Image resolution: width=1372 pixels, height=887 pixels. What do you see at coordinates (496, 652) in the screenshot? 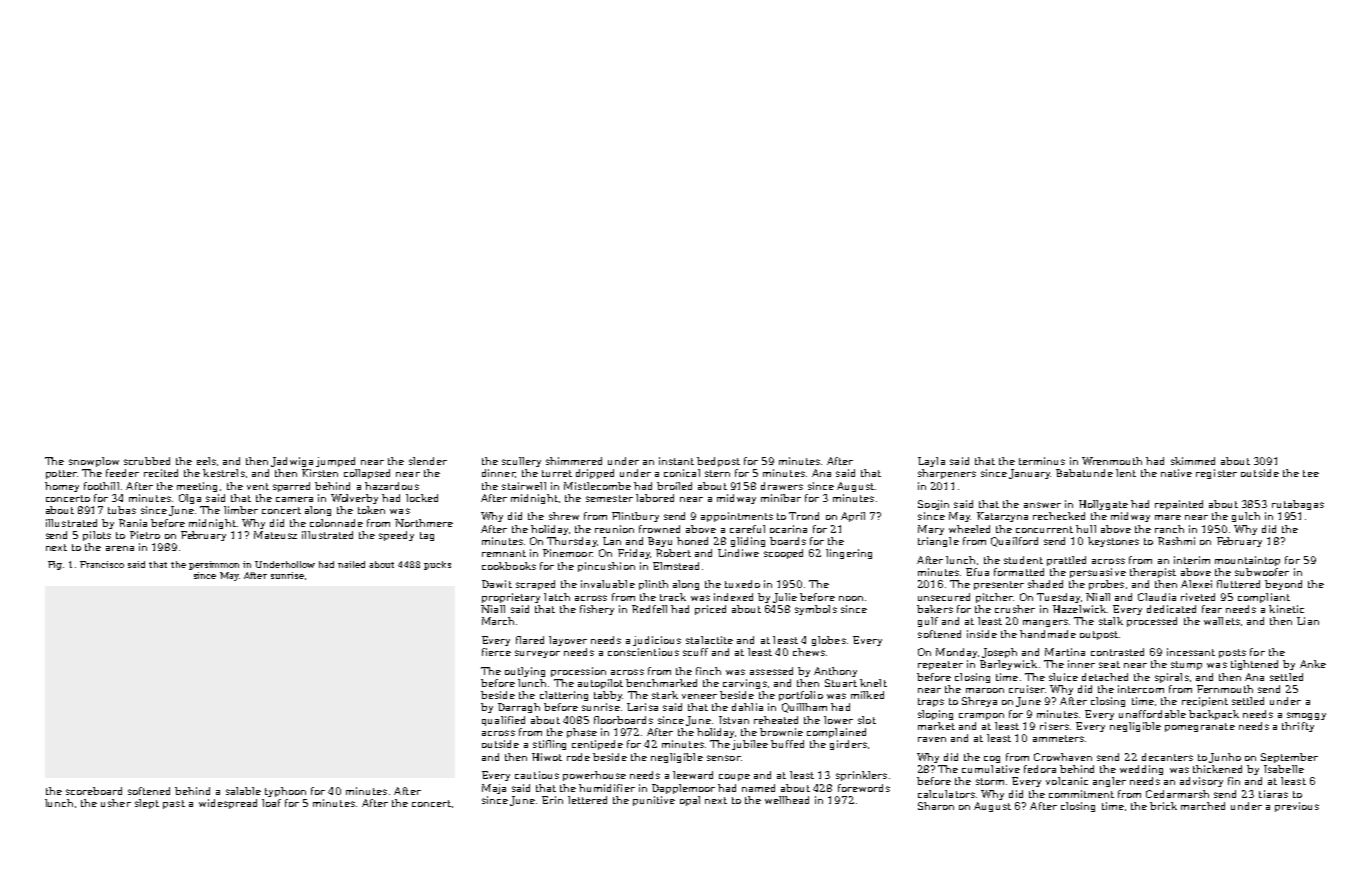
I see `fierce` at bounding box center [496, 652].
